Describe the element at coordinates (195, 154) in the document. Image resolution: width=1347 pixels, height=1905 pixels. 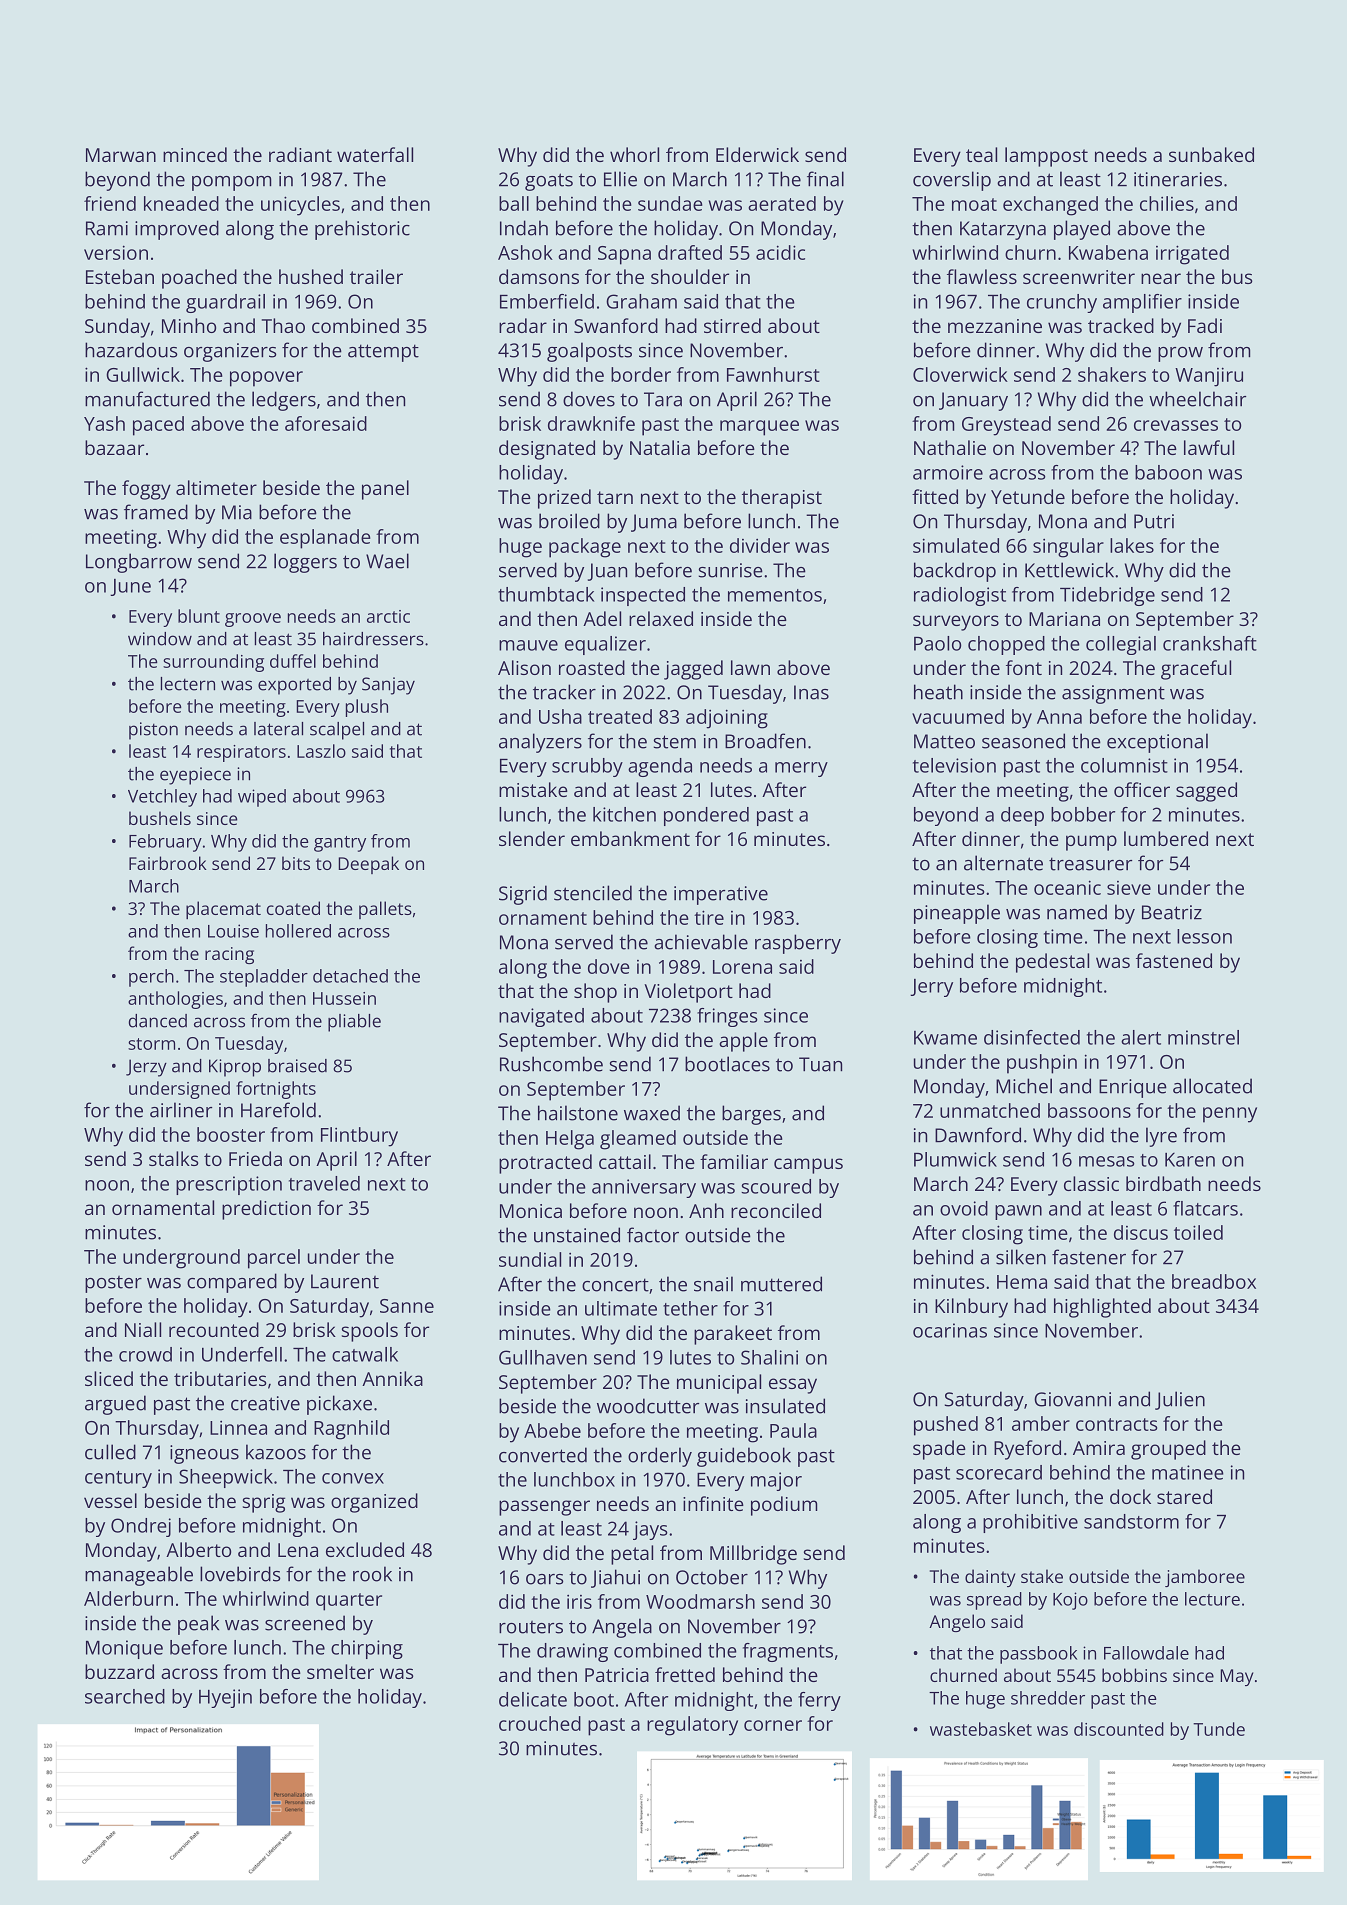
I see `minced` at that location.
